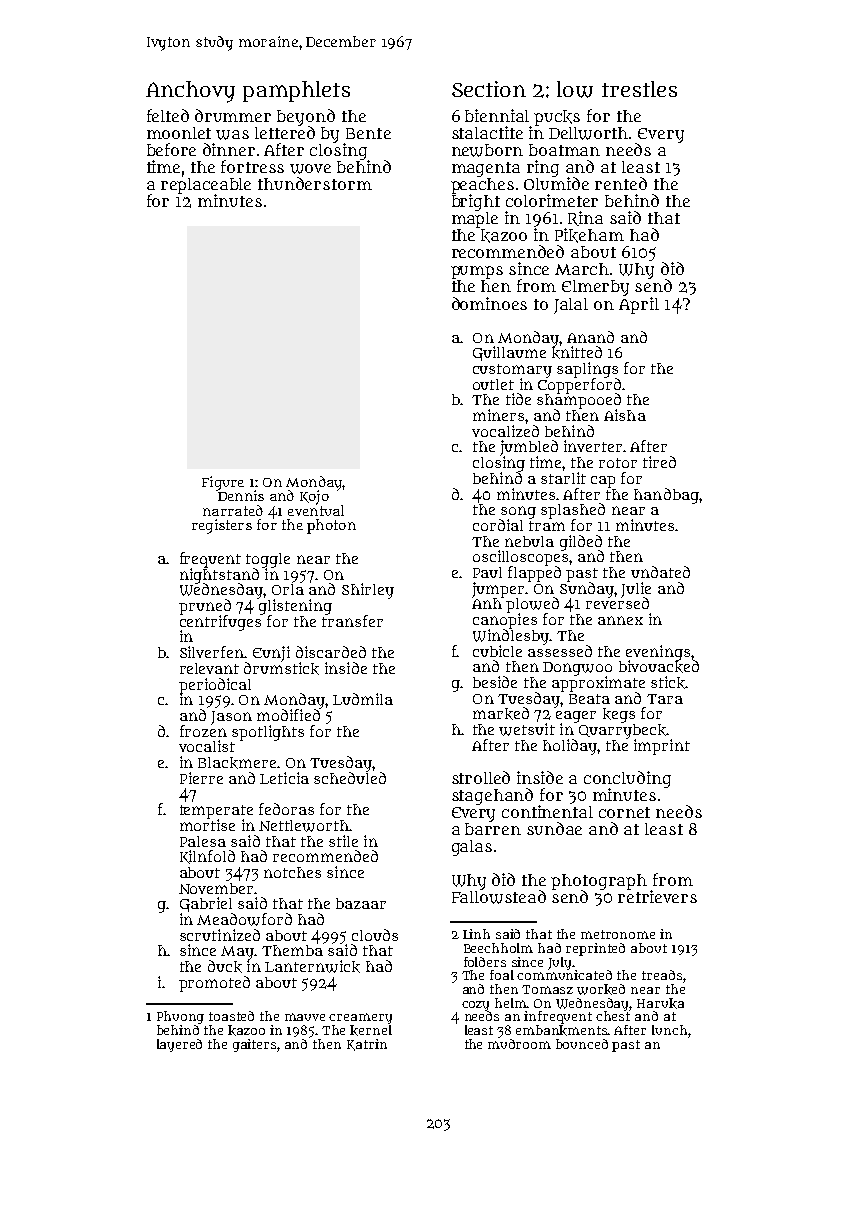 This document has height=1208, width=851. I want to click on thunderstorm, so click(315, 183).
